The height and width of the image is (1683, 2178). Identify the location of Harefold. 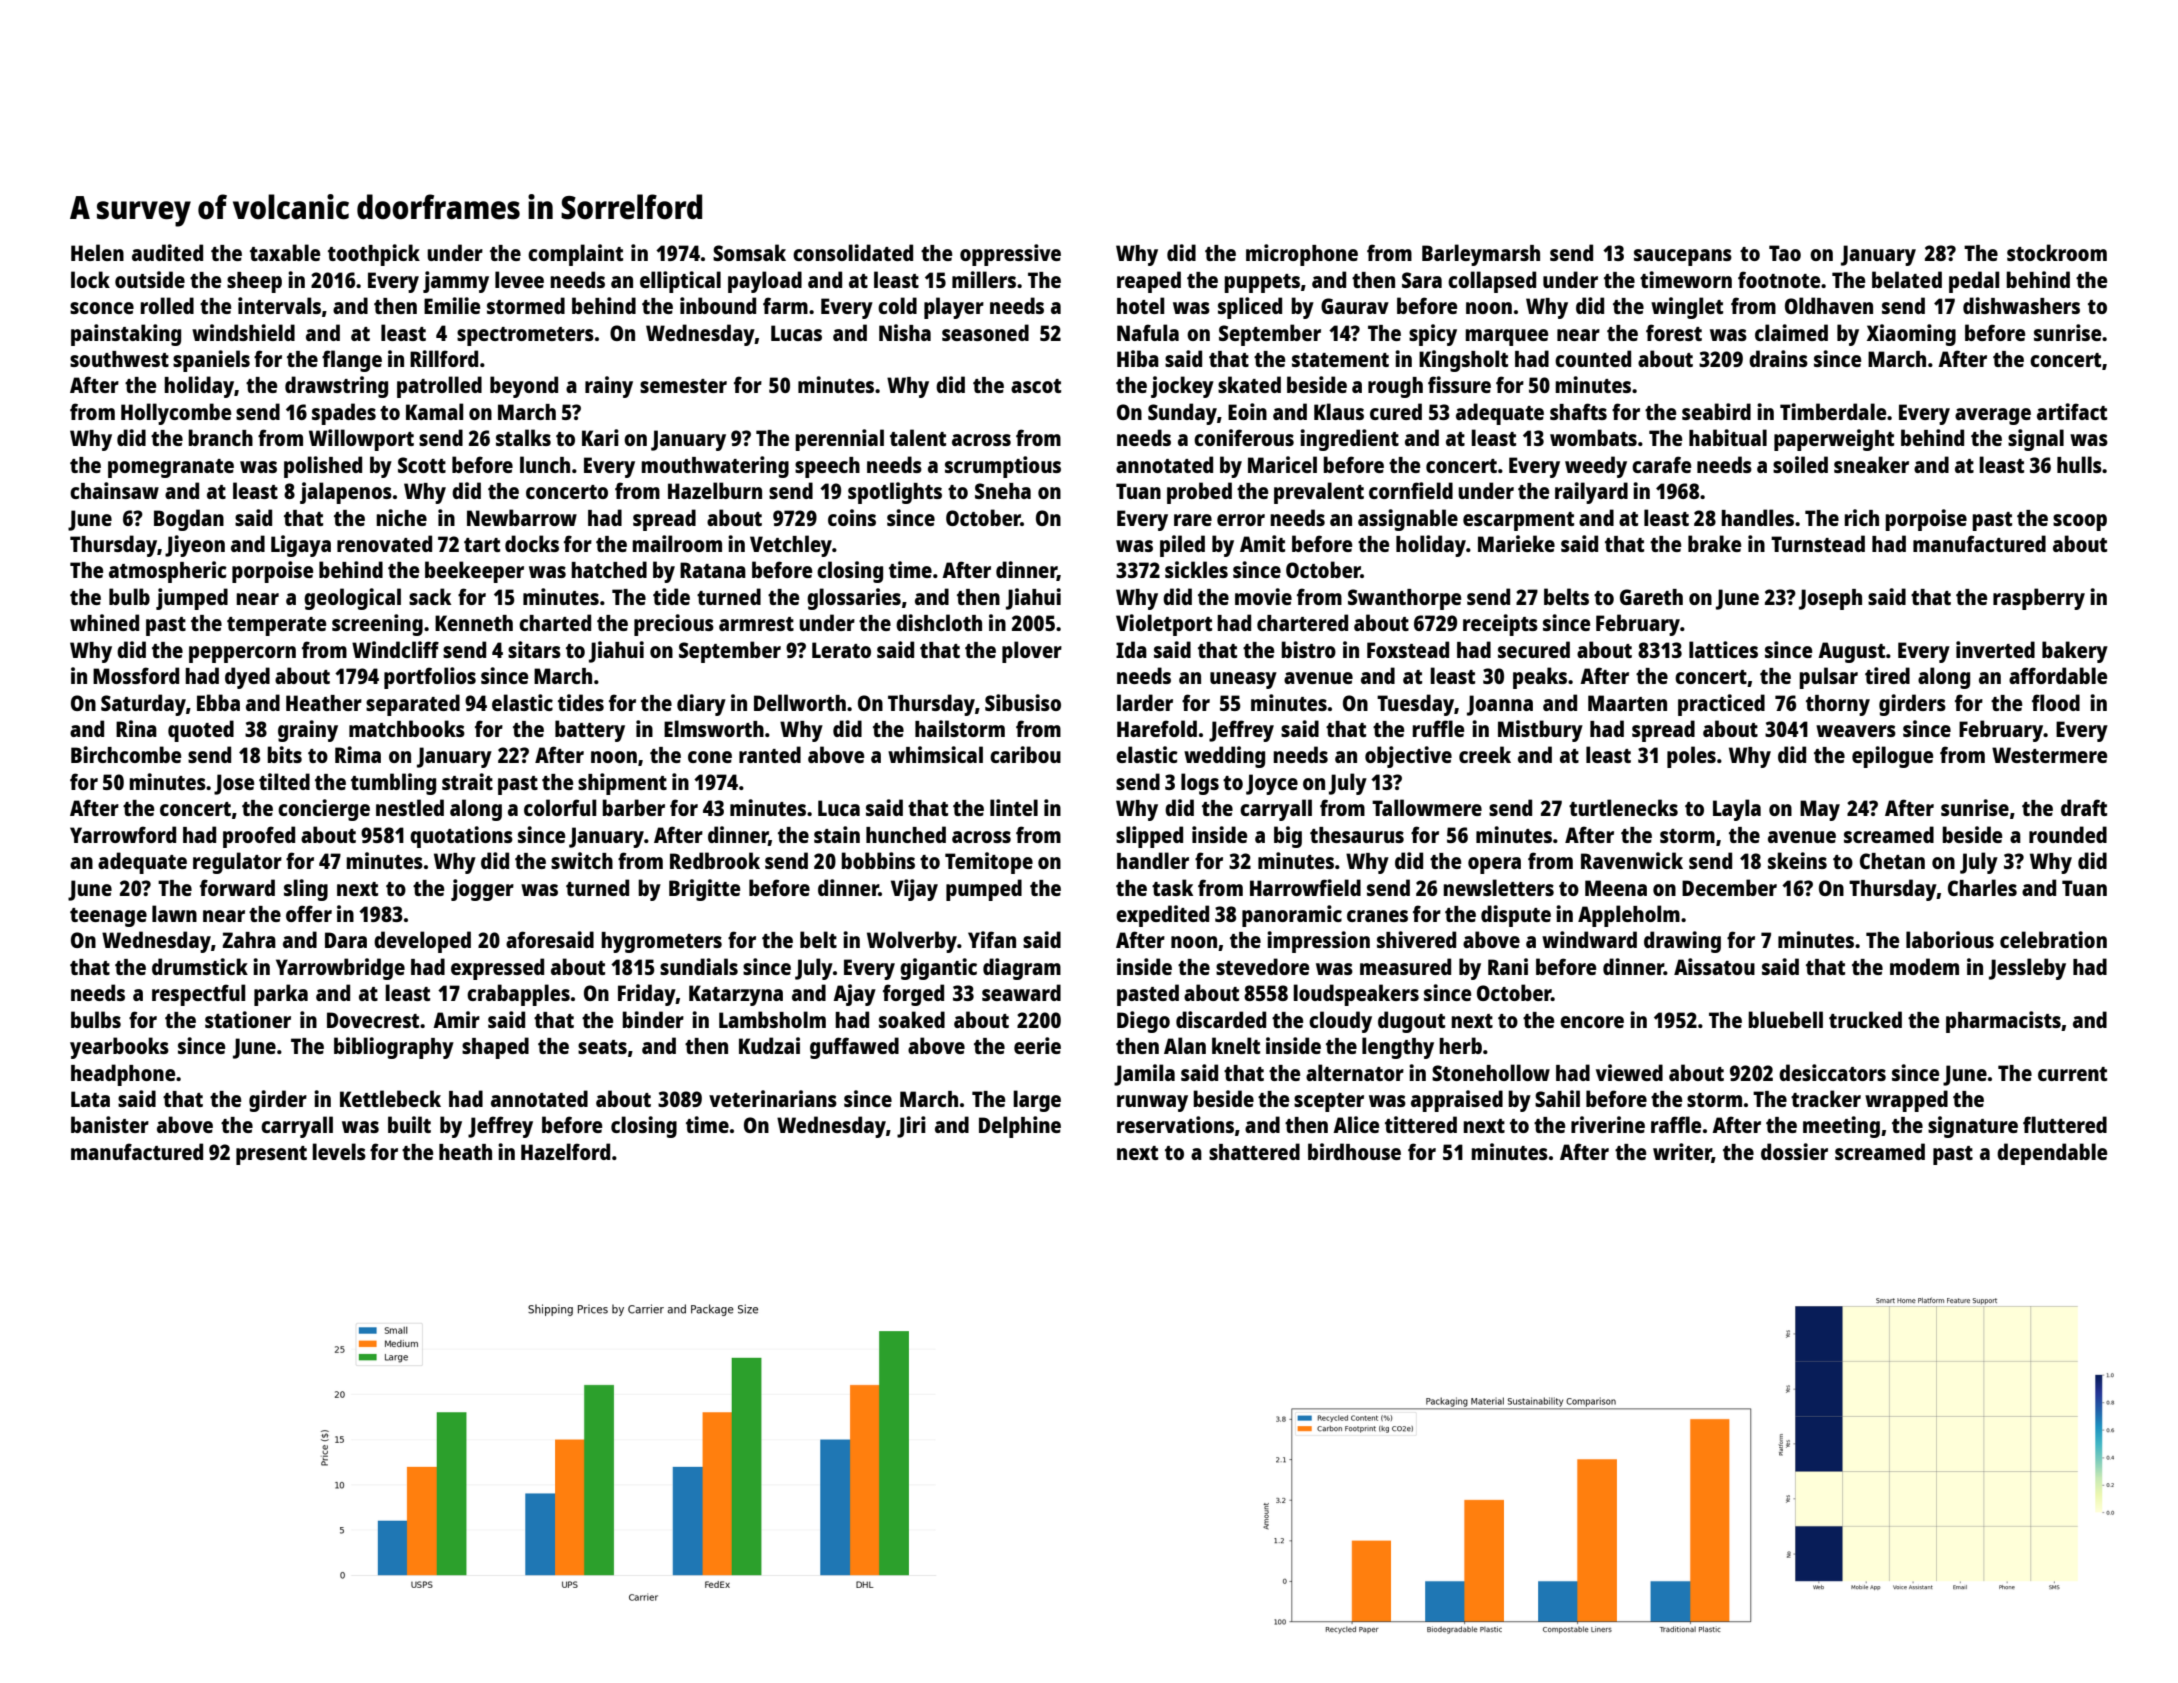
(1157, 728).
